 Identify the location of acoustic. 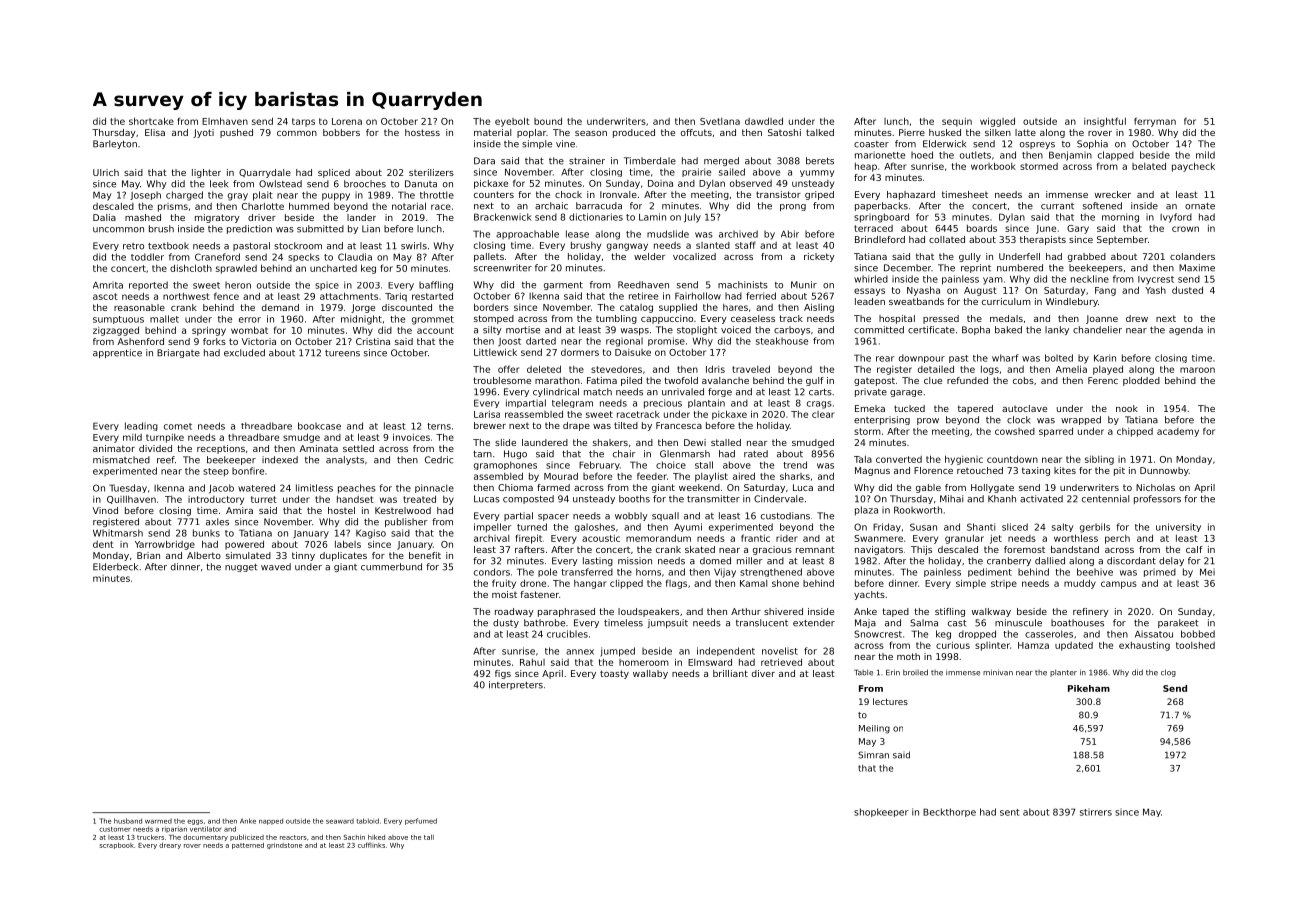
(601, 538).
